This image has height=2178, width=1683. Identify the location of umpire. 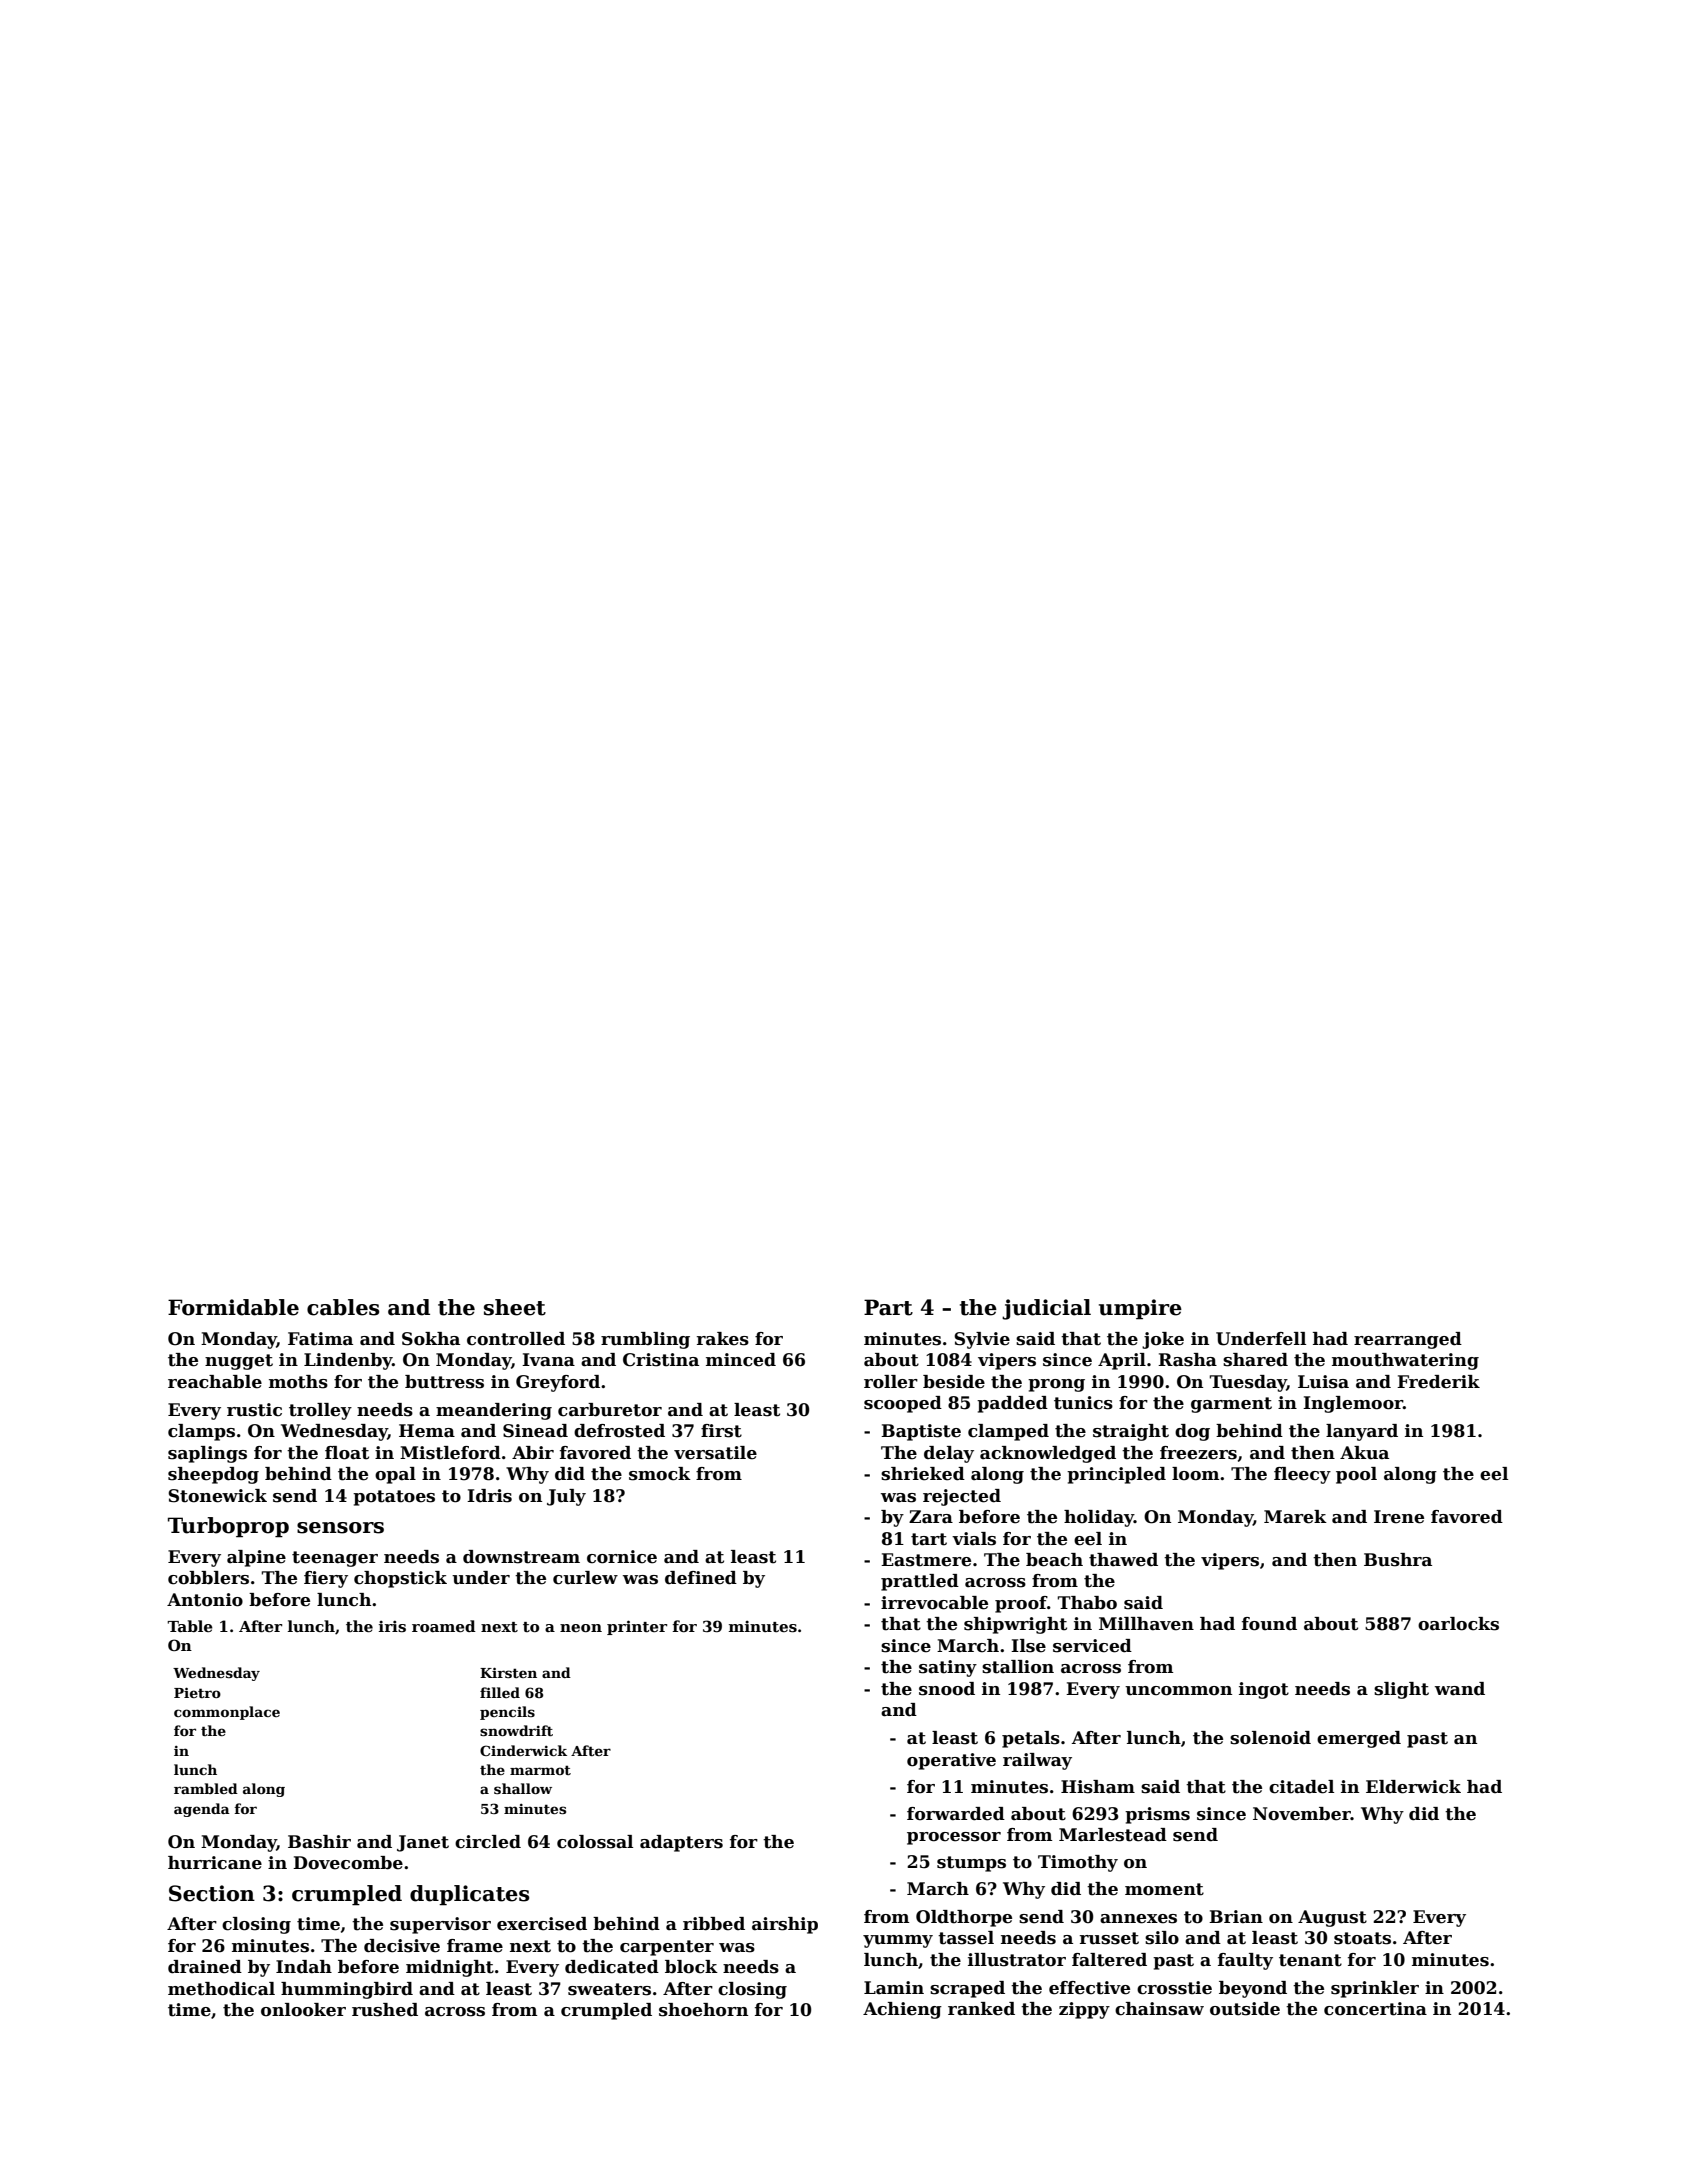
(1140, 1309).
